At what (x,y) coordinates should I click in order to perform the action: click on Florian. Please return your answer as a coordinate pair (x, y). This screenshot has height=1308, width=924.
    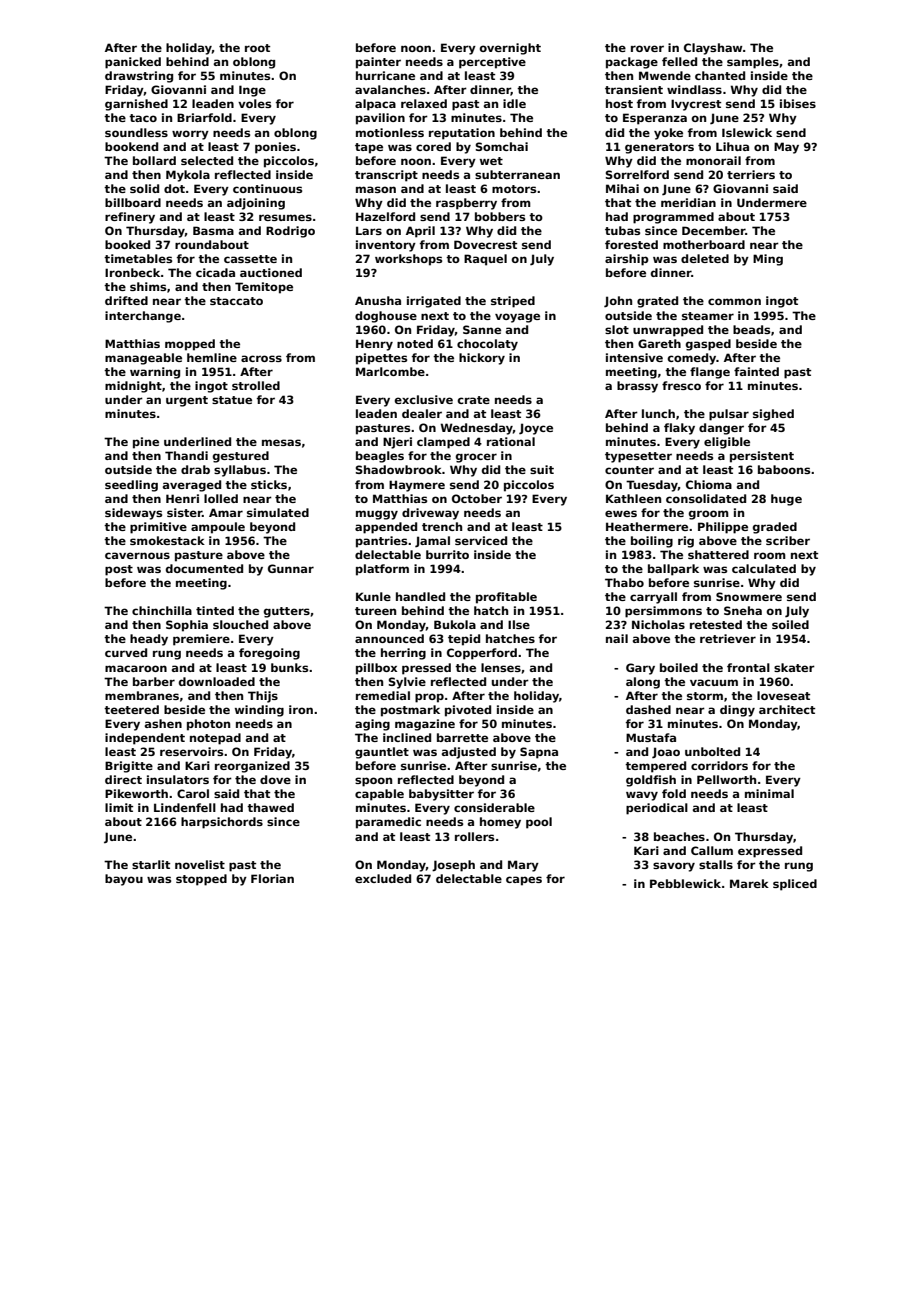
    Looking at the image, I should click on (272, 878).
